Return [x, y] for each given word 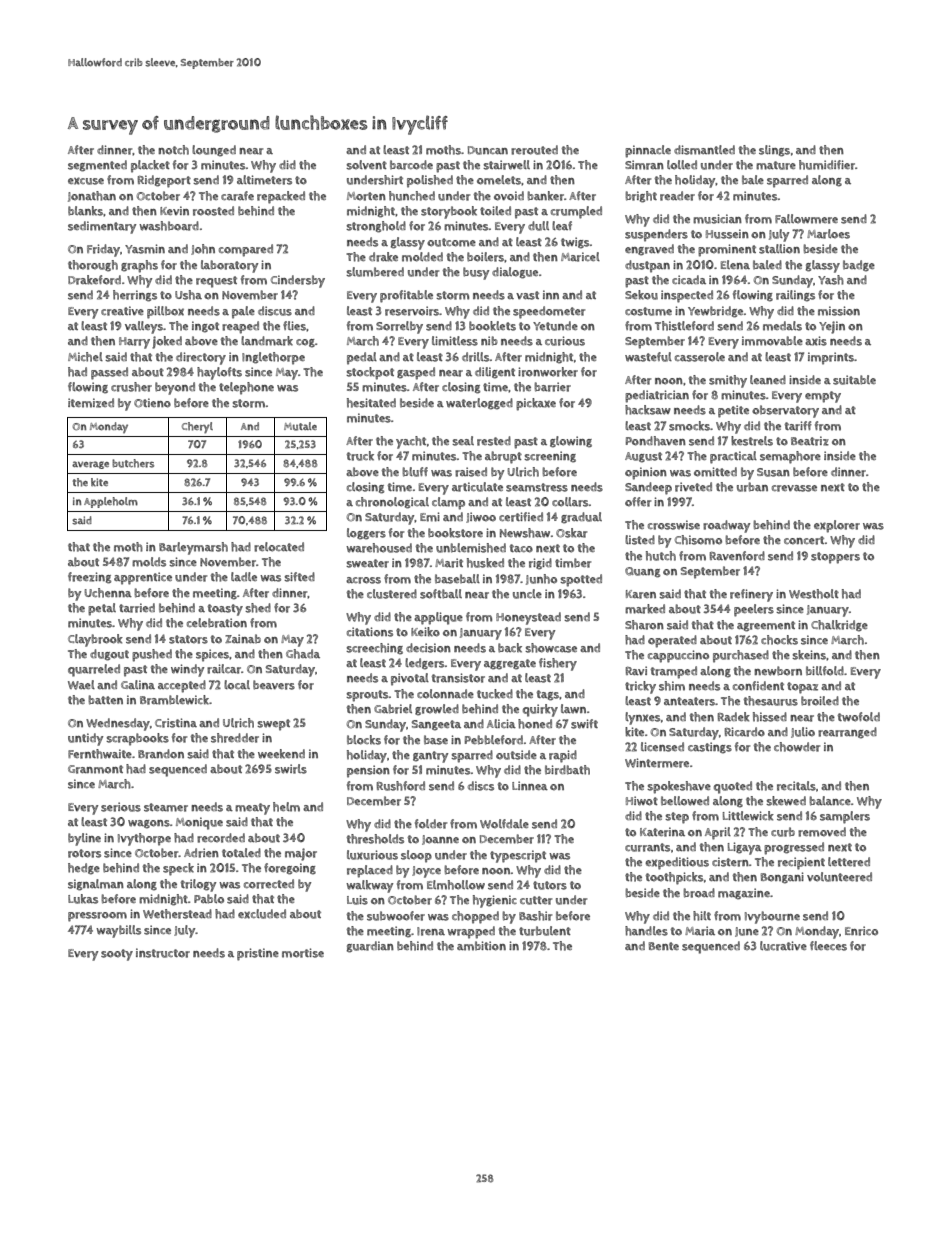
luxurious [372, 855]
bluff [415, 472]
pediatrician [657, 396]
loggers [366, 534]
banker [545, 196]
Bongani [782, 878]
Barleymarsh [193, 548]
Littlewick [748, 816]
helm [286, 807]
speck [178, 869]
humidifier [827, 165]
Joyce [426, 872]
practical [733, 457]
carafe [237, 196]
